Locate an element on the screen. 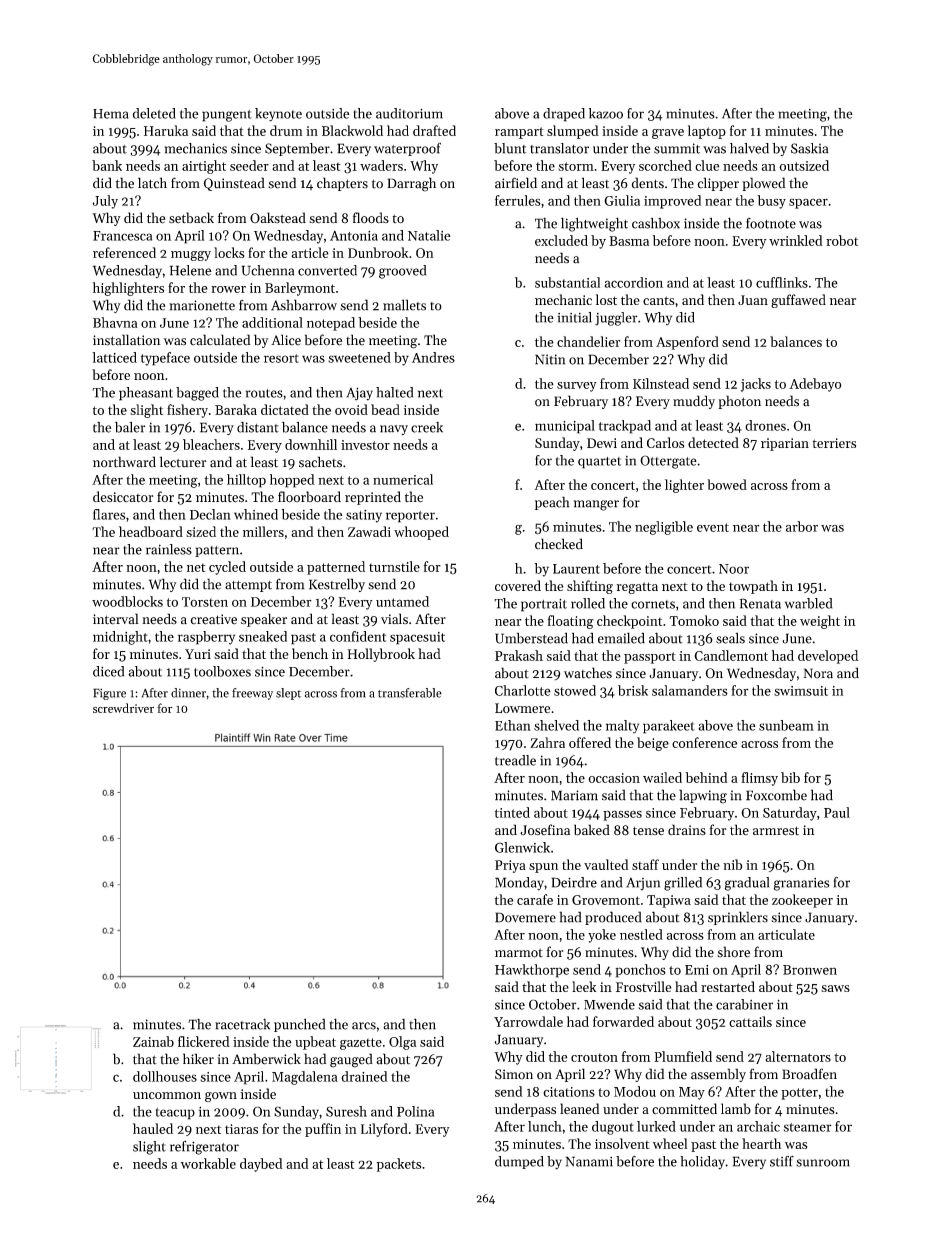 Image resolution: width=952 pixels, height=1233 pixels. Zainab is located at coordinates (153, 1041).
